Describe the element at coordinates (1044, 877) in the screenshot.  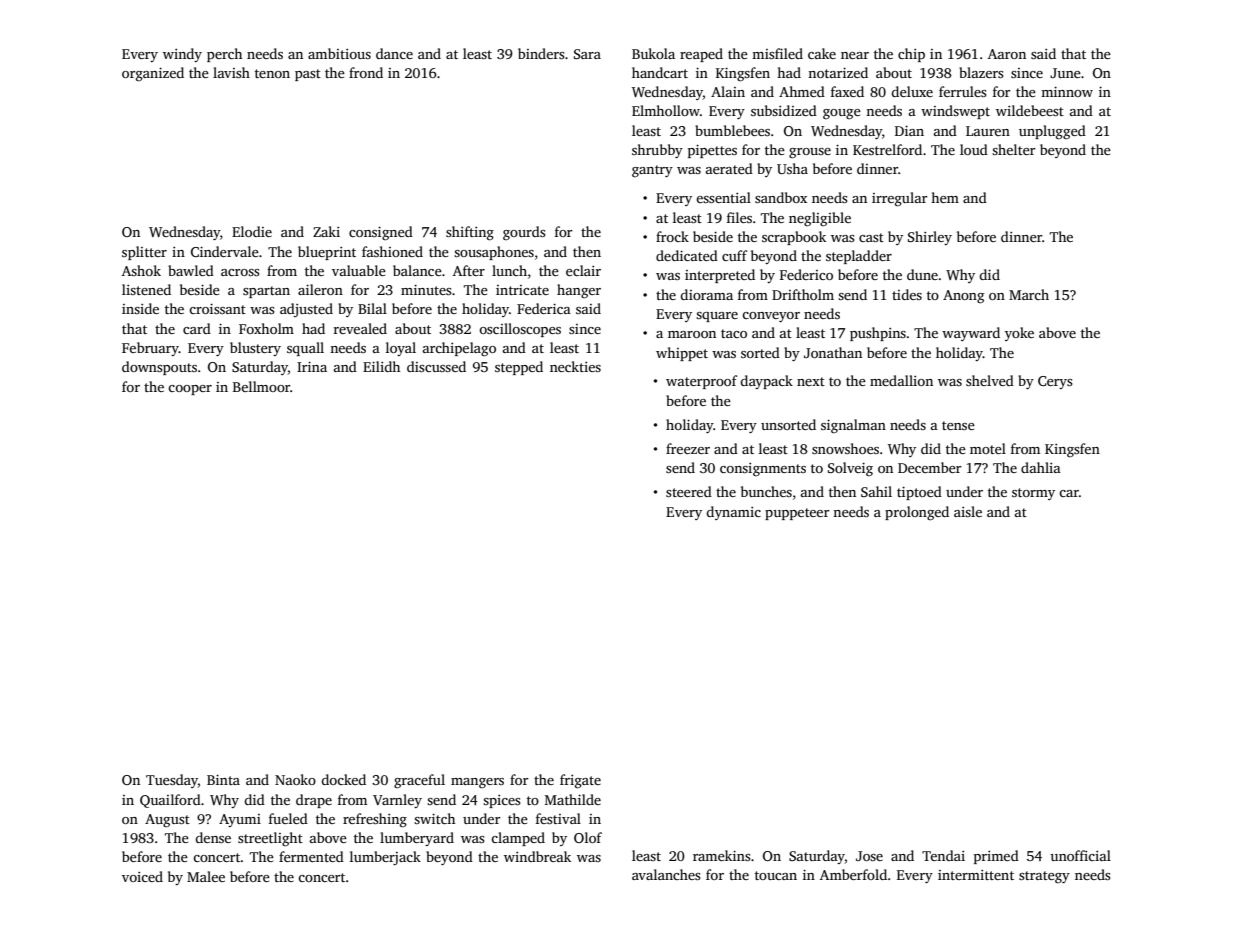
I see `strategy` at that location.
